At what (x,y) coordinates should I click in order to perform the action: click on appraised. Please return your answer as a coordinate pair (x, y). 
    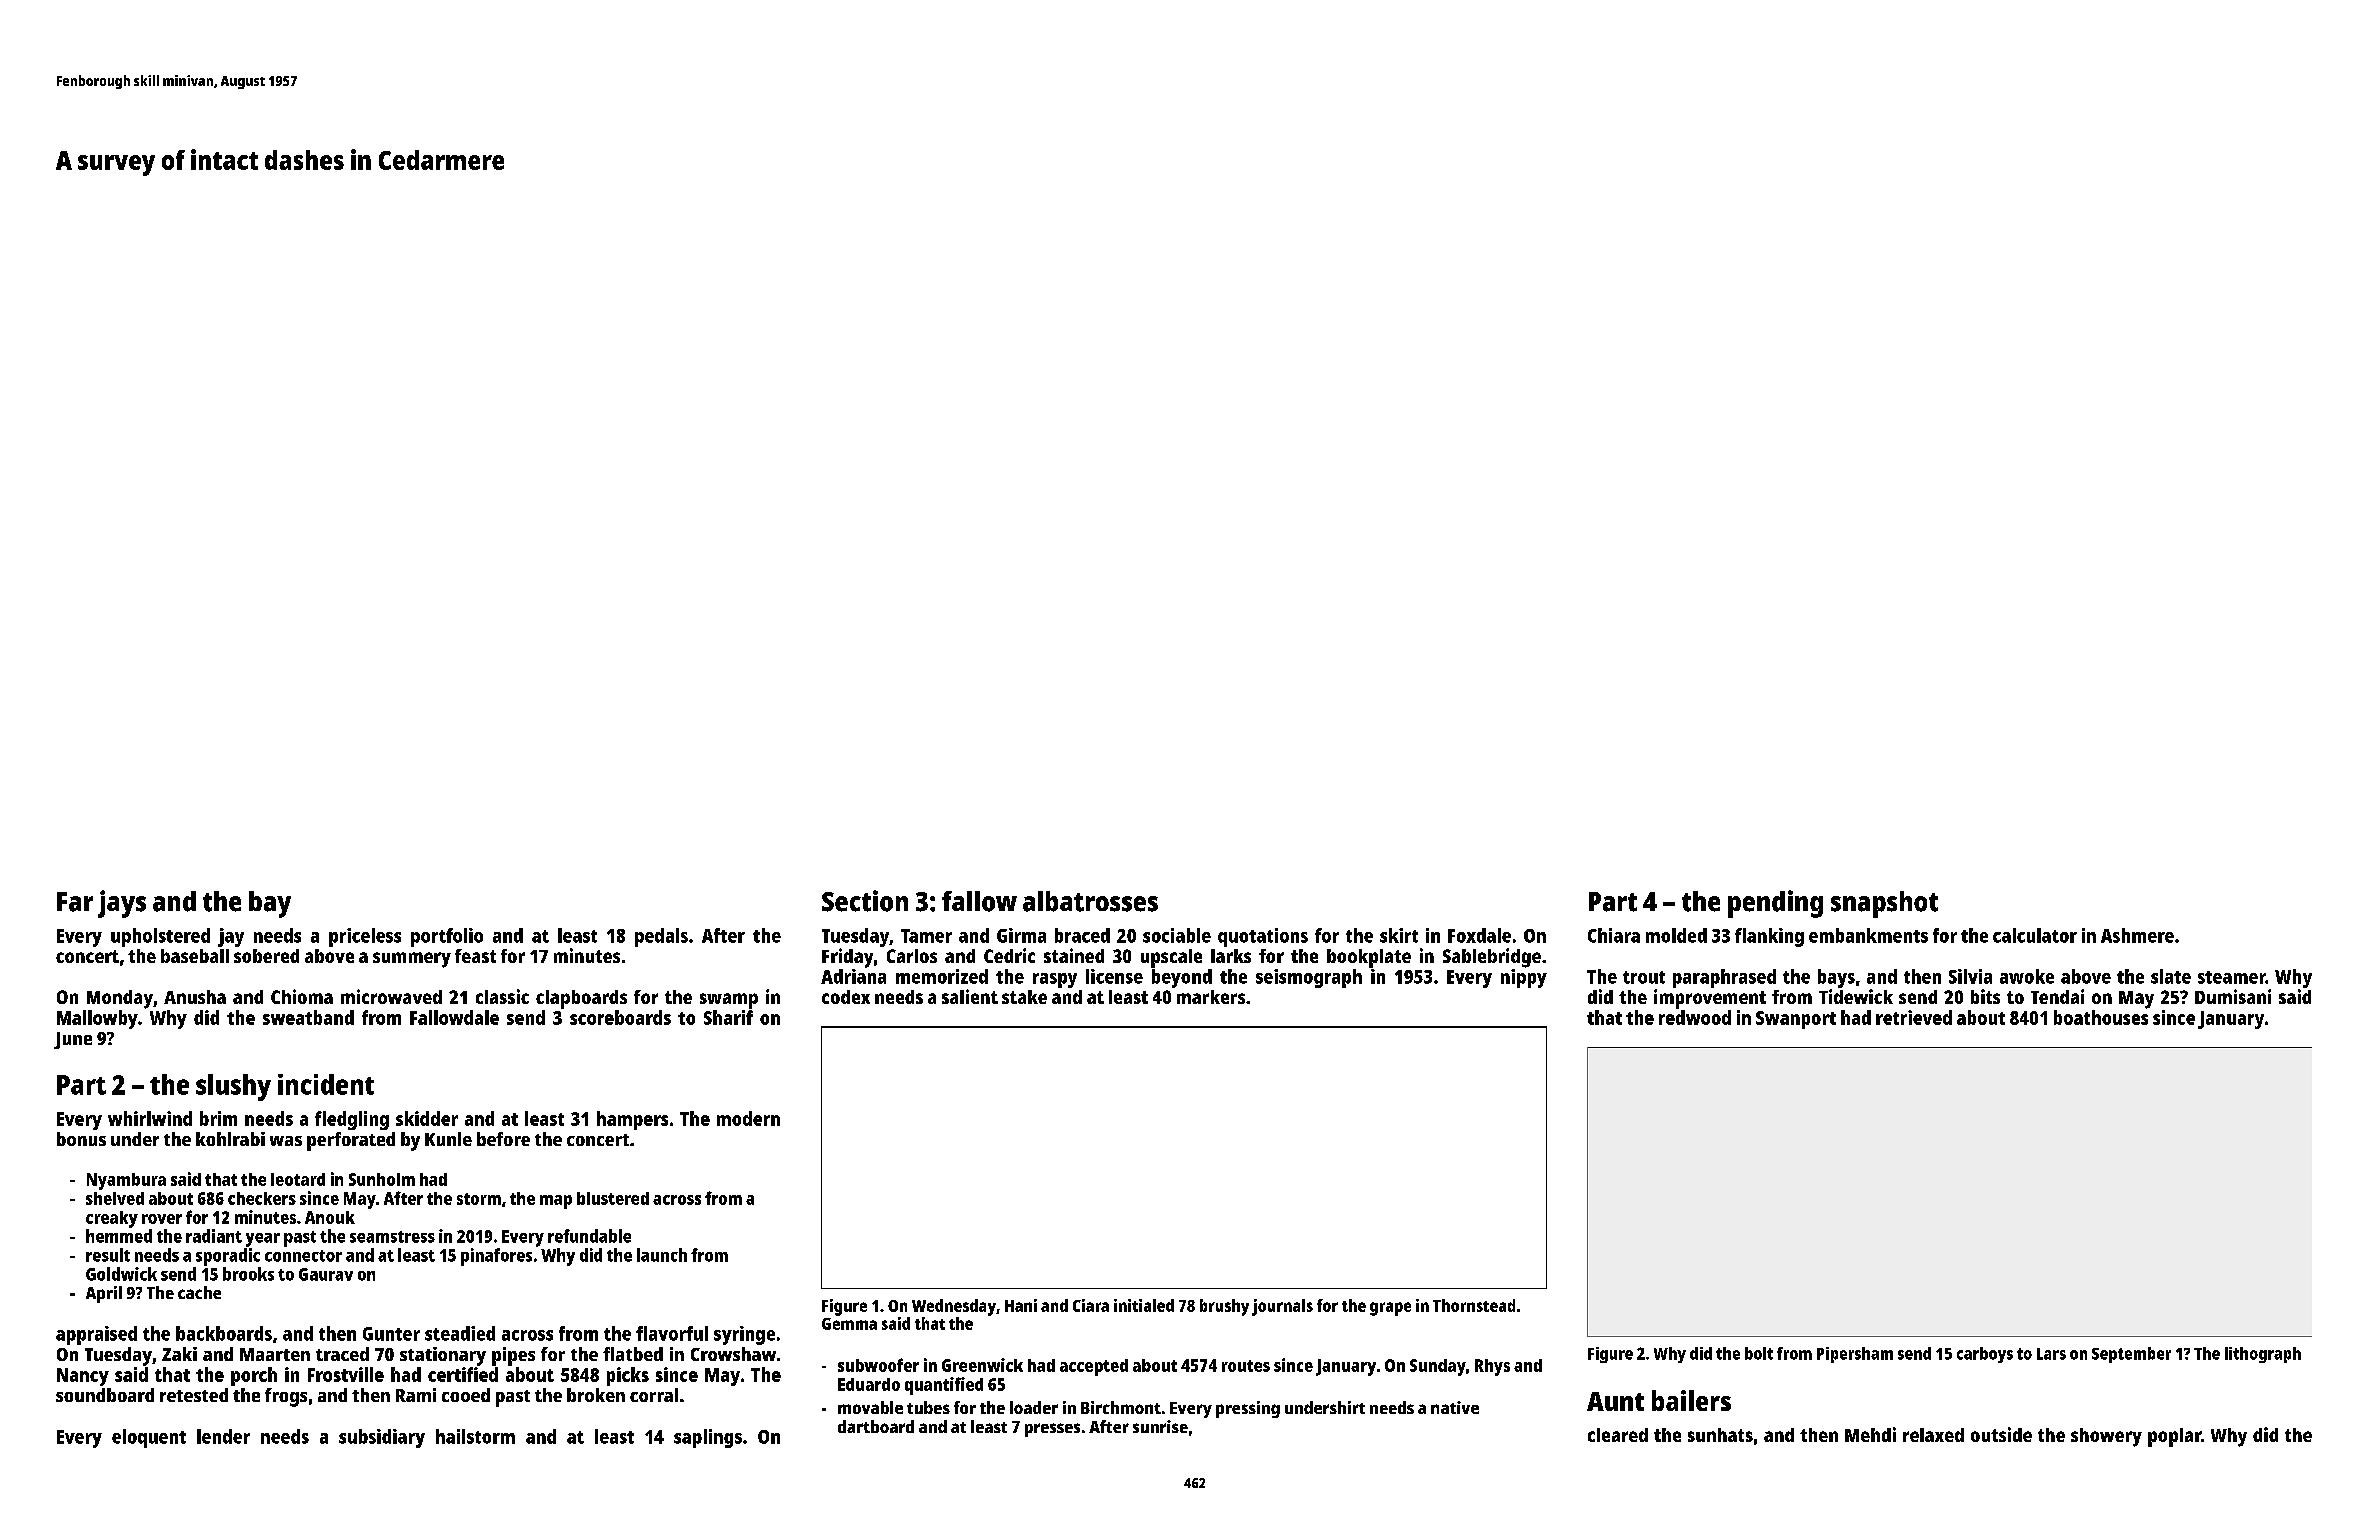
    Looking at the image, I should click on (96, 1335).
